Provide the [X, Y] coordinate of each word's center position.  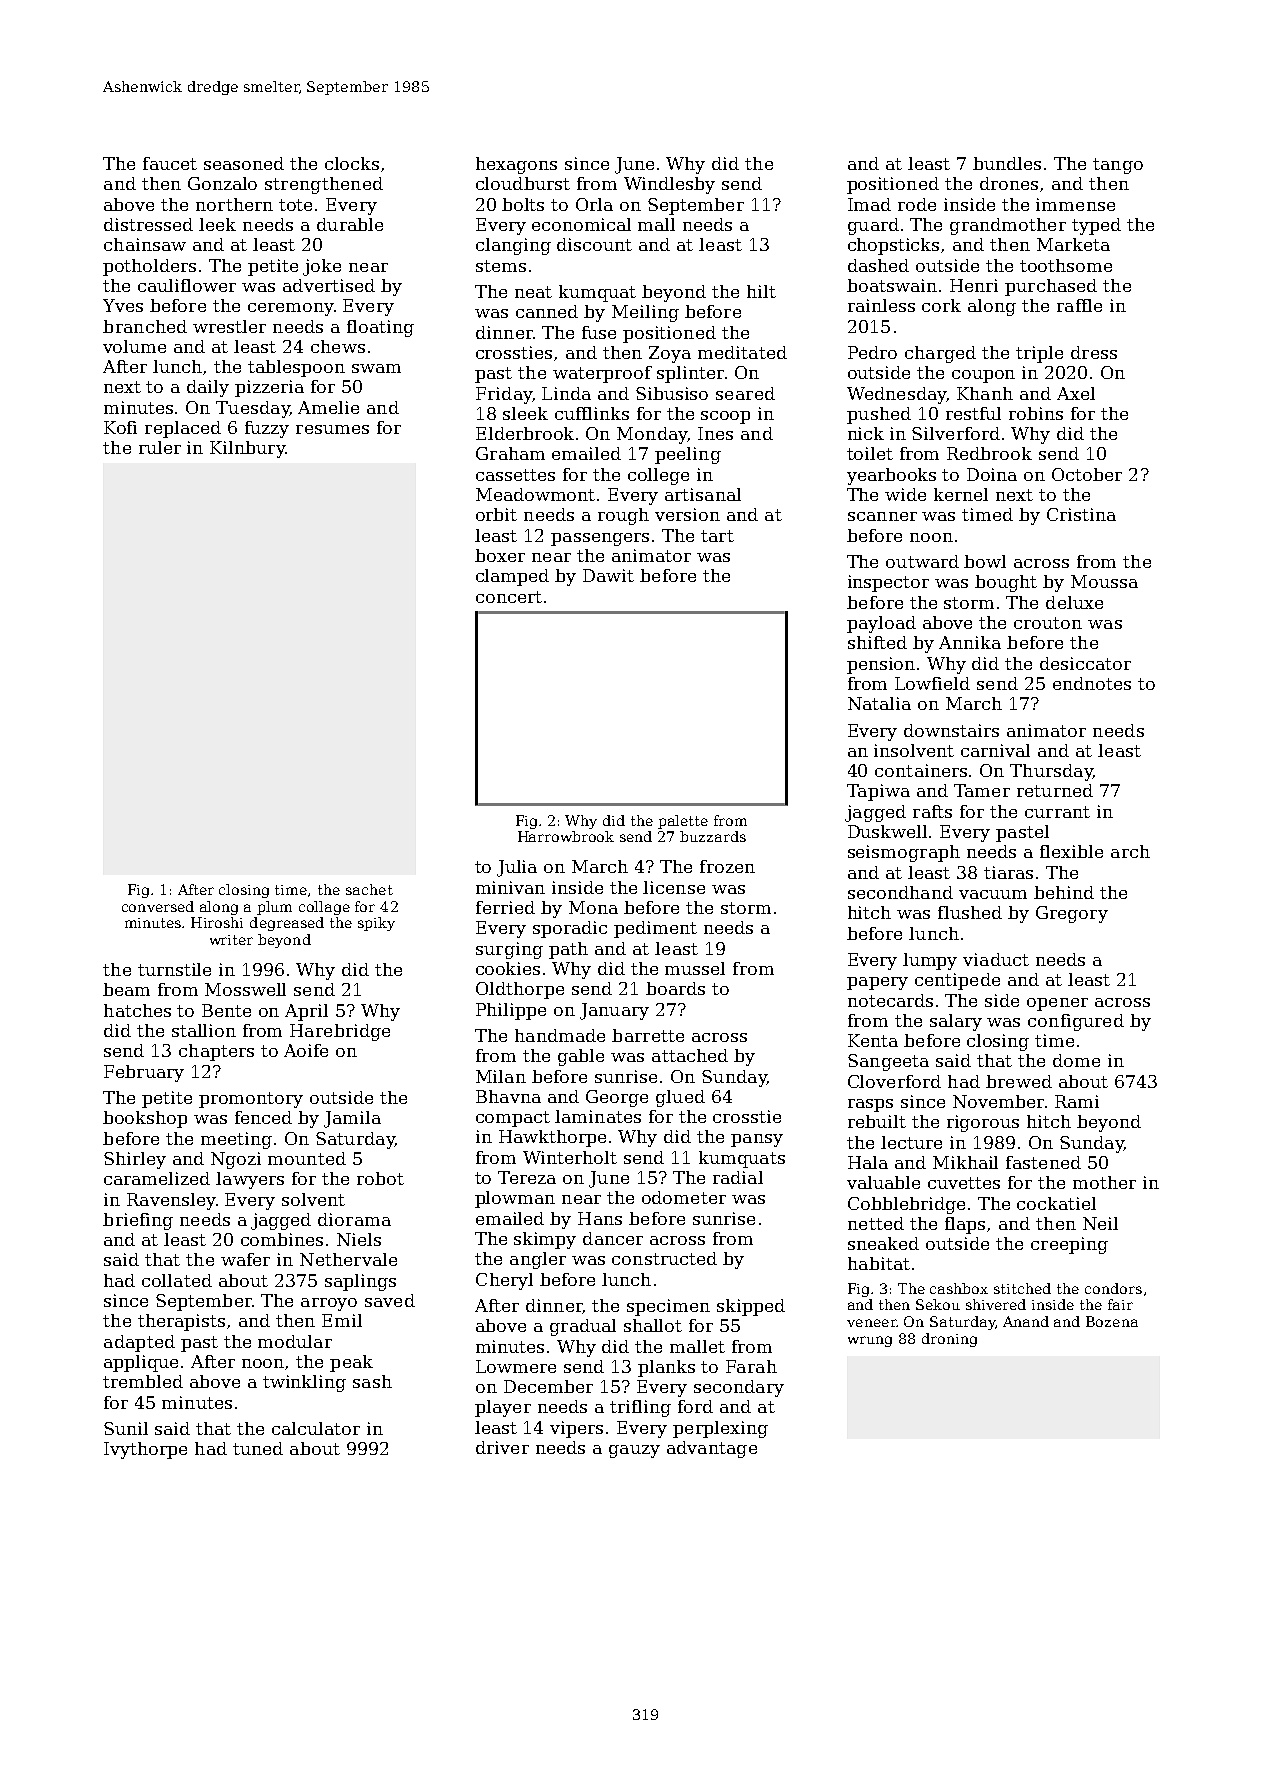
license [674, 887]
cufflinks [592, 413]
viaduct [996, 959]
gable [581, 1057]
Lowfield [932, 683]
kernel [961, 494]
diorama [354, 1219]
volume [134, 346]
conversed [158, 906]
